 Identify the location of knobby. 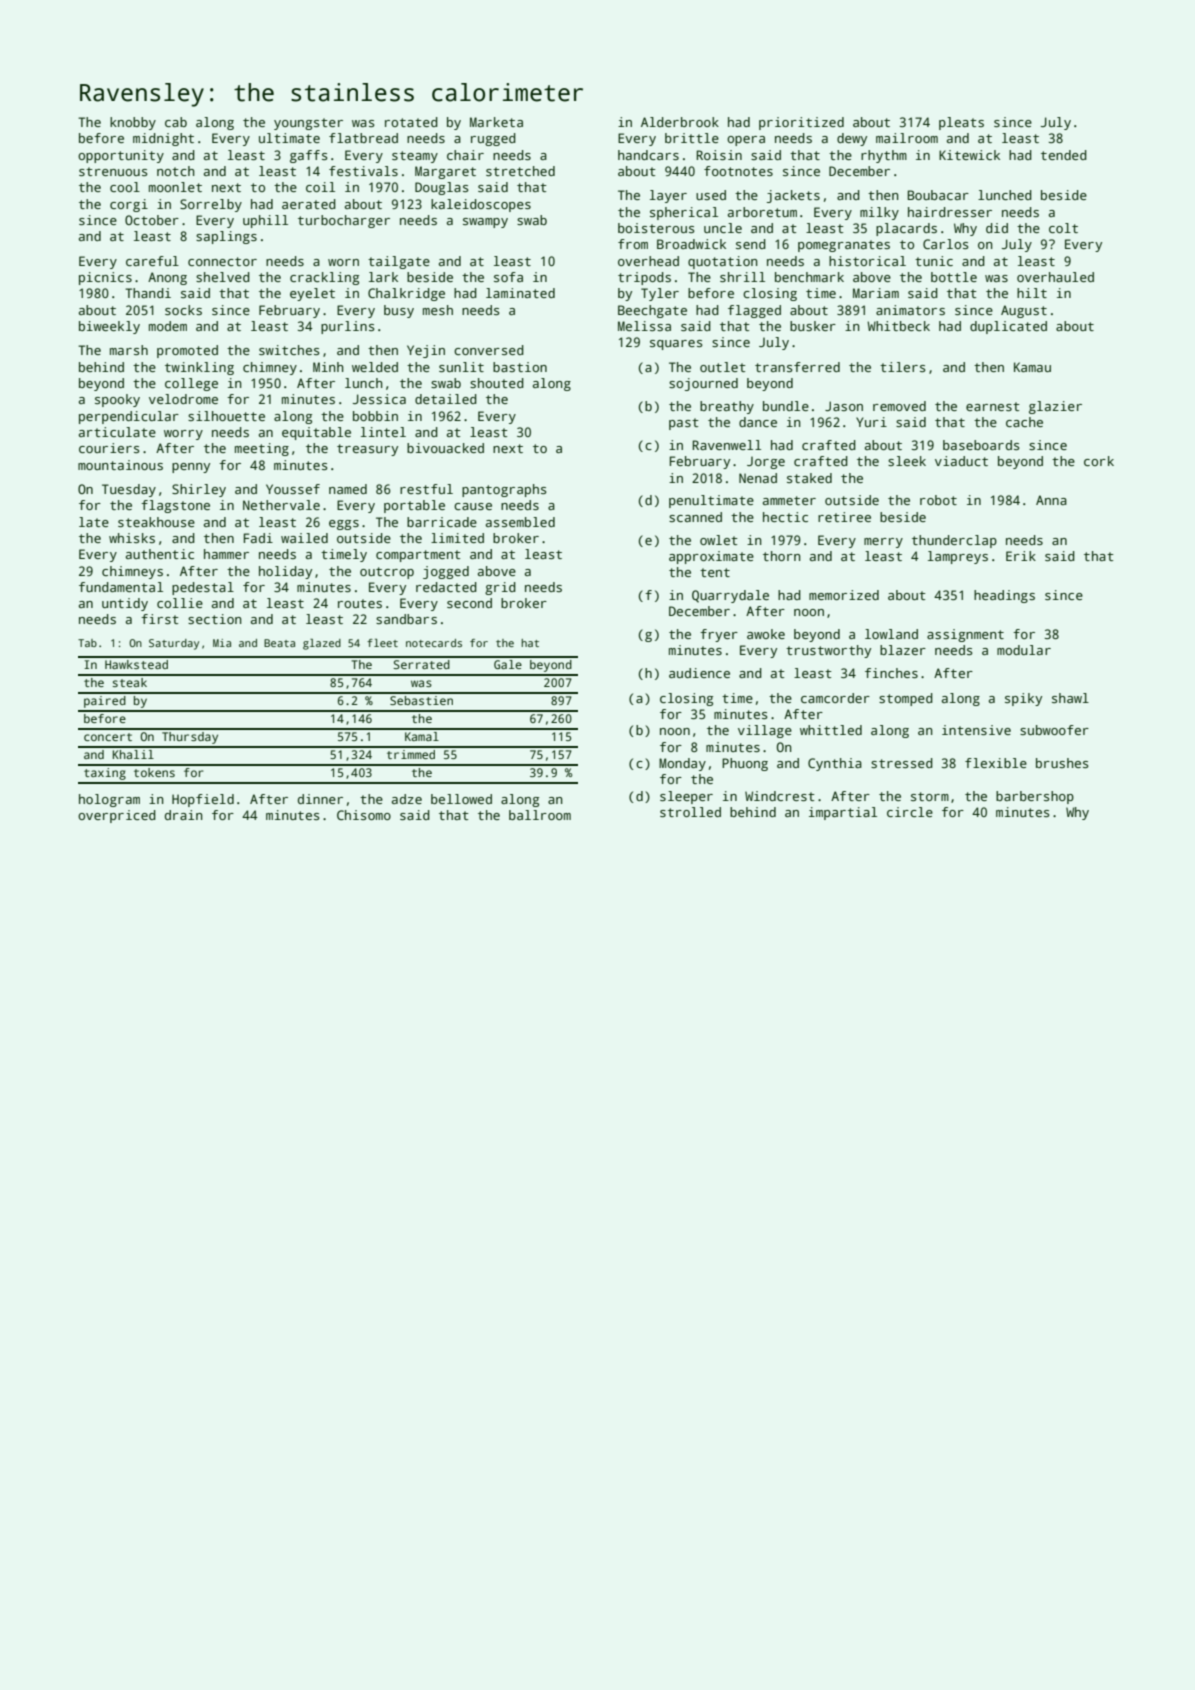
(133, 123).
